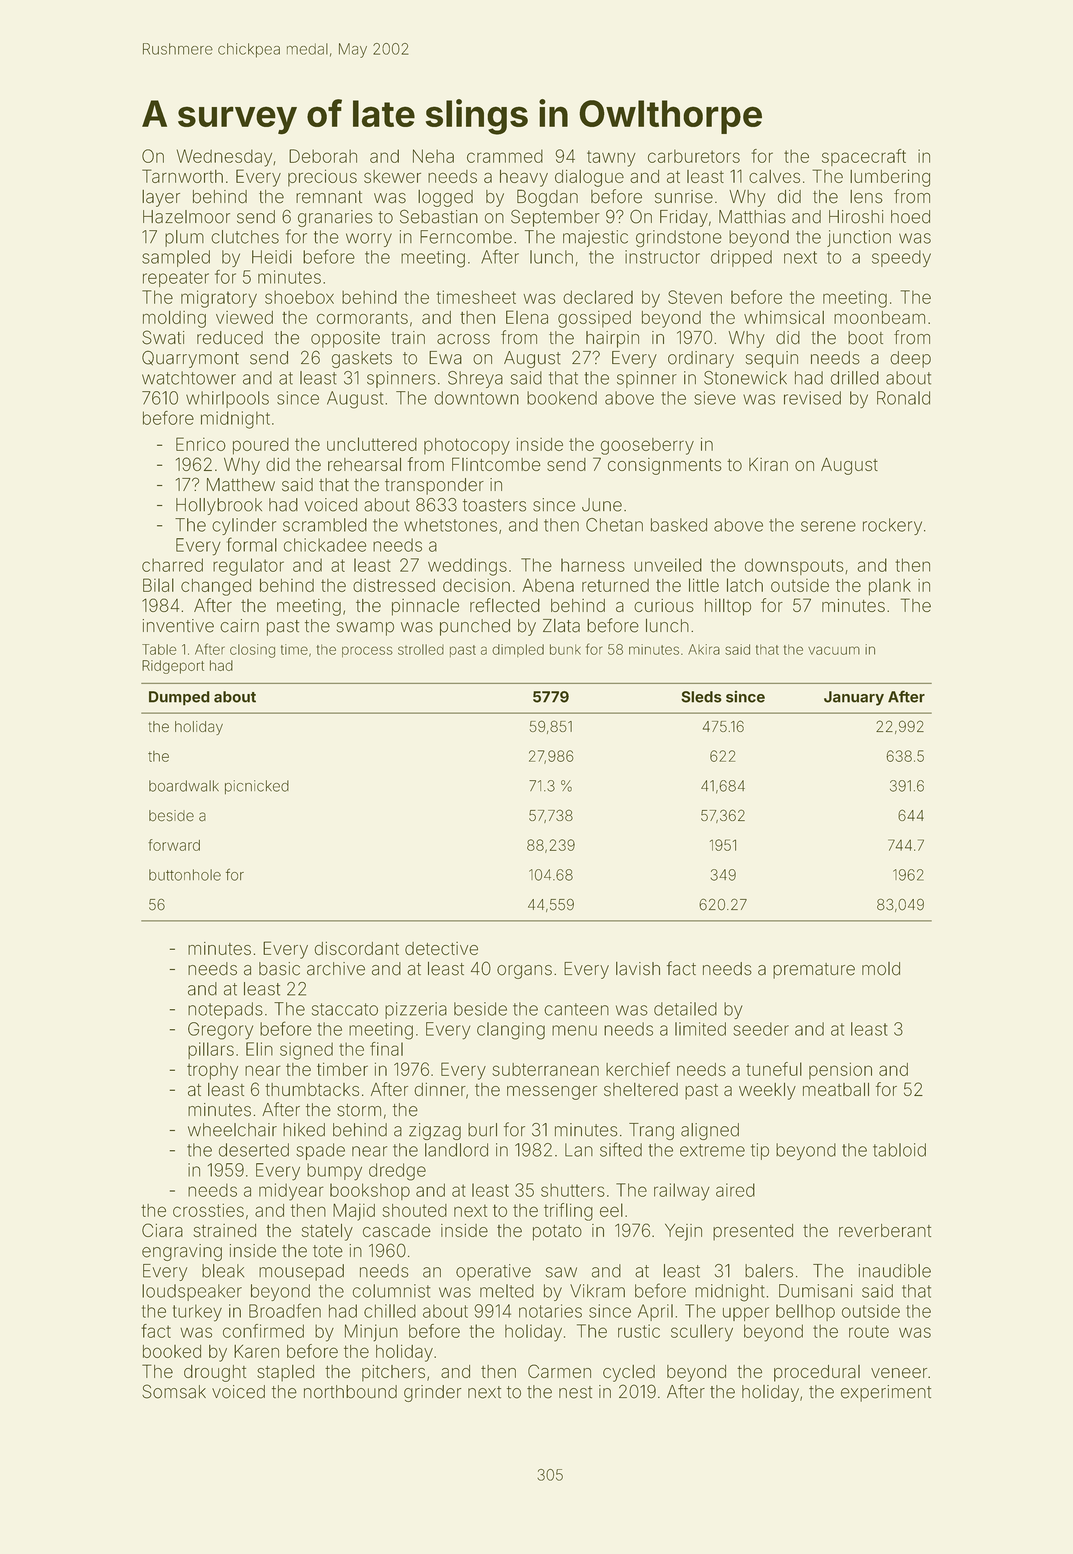 This screenshot has width=1073, height=1554. I want to click on reduced, so click(230, 338).
